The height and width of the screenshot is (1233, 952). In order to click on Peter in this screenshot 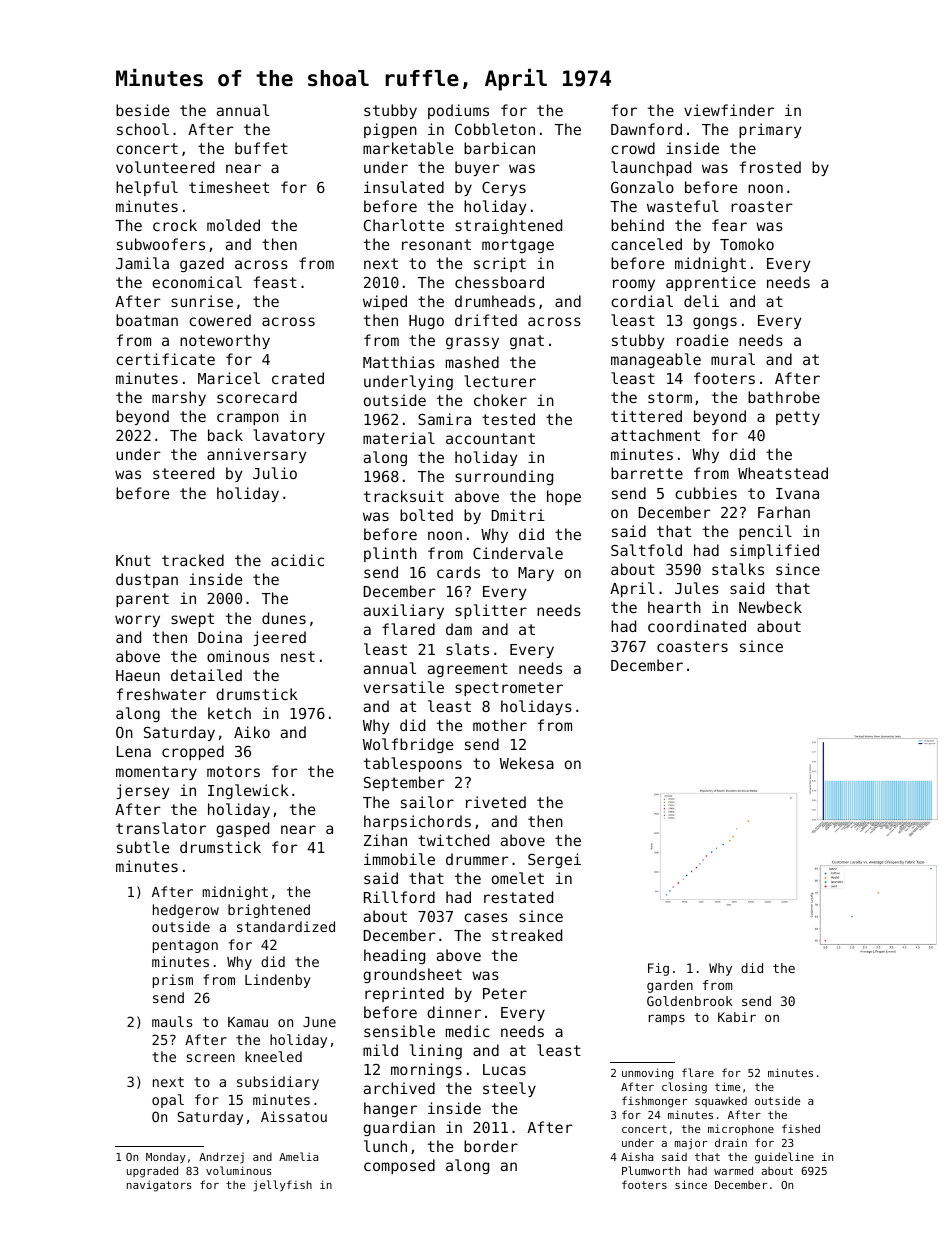, I will do `click(505, 993)`.
